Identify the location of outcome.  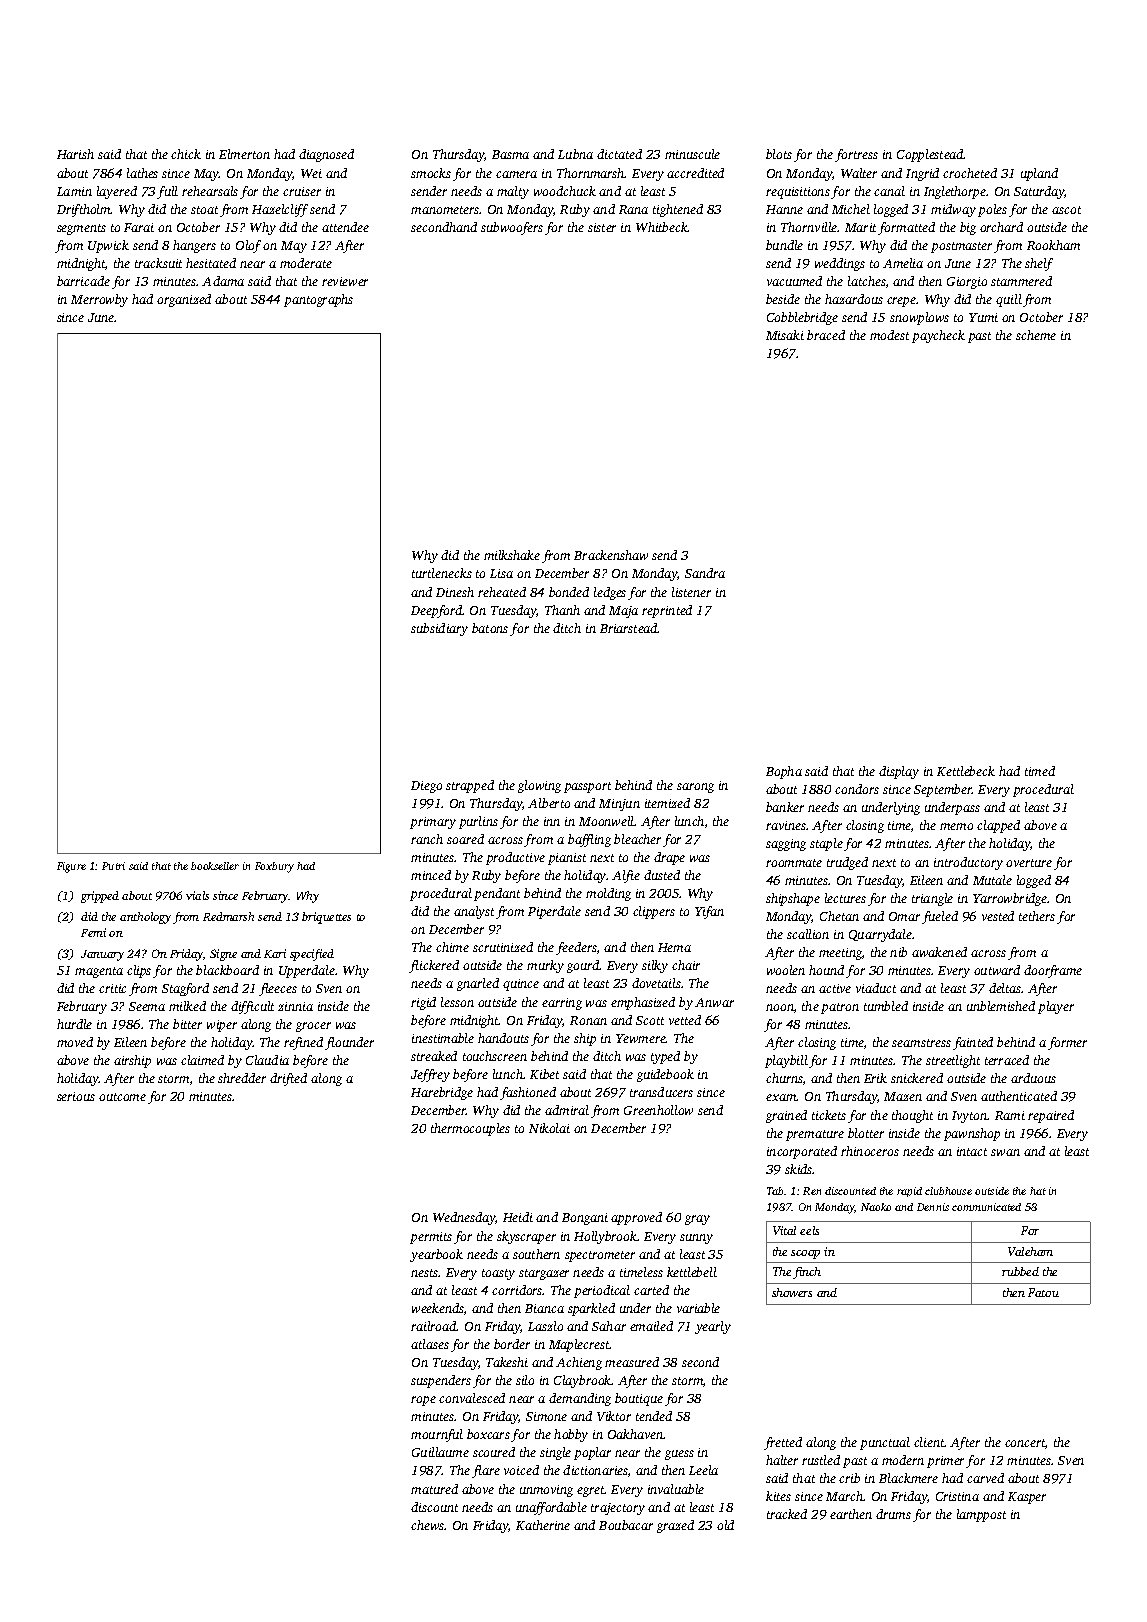
(122, 1097).
